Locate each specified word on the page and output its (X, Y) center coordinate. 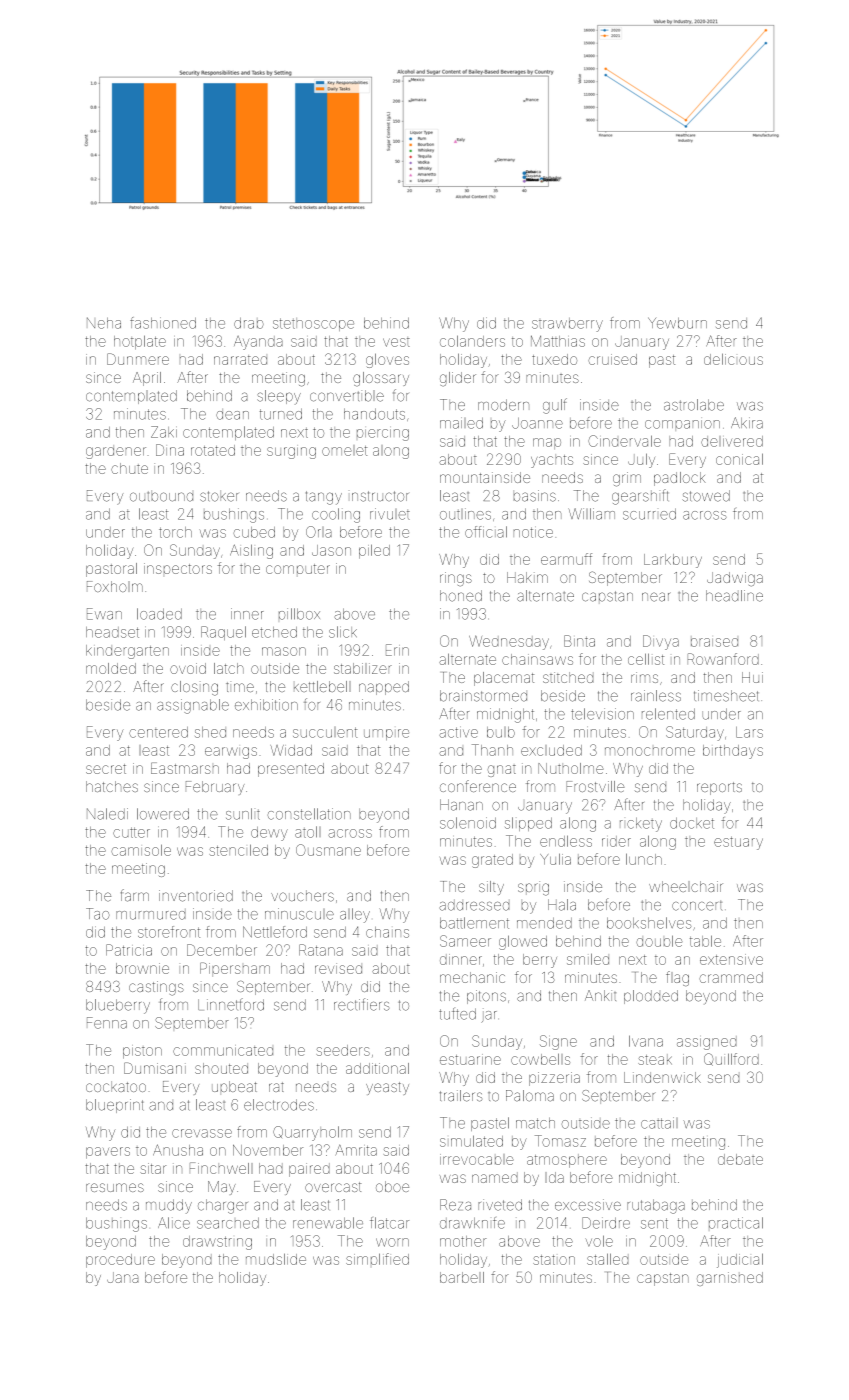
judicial (740, 1260)
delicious (733, 359)
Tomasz (560, 1141)
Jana (122, 1277)
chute (129, 468)
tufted (457, 1014)
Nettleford (275, 932)
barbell (462, 1277)
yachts (552, 461)
